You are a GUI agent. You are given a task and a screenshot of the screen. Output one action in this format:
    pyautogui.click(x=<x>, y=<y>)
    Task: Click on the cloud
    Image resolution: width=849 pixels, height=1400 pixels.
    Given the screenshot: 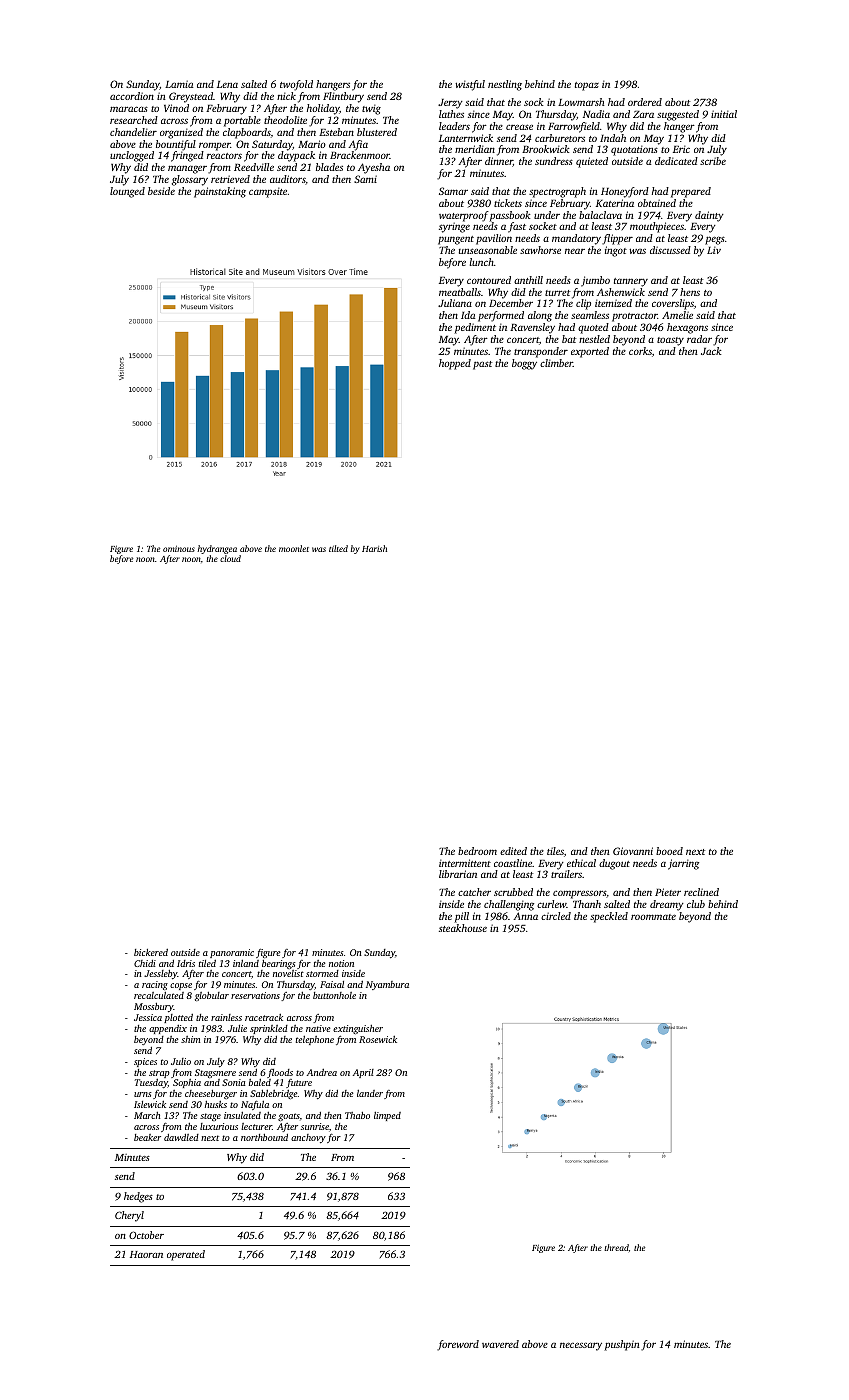 What is the action you would take?
    pyautogui.click(x=230, y=558)
